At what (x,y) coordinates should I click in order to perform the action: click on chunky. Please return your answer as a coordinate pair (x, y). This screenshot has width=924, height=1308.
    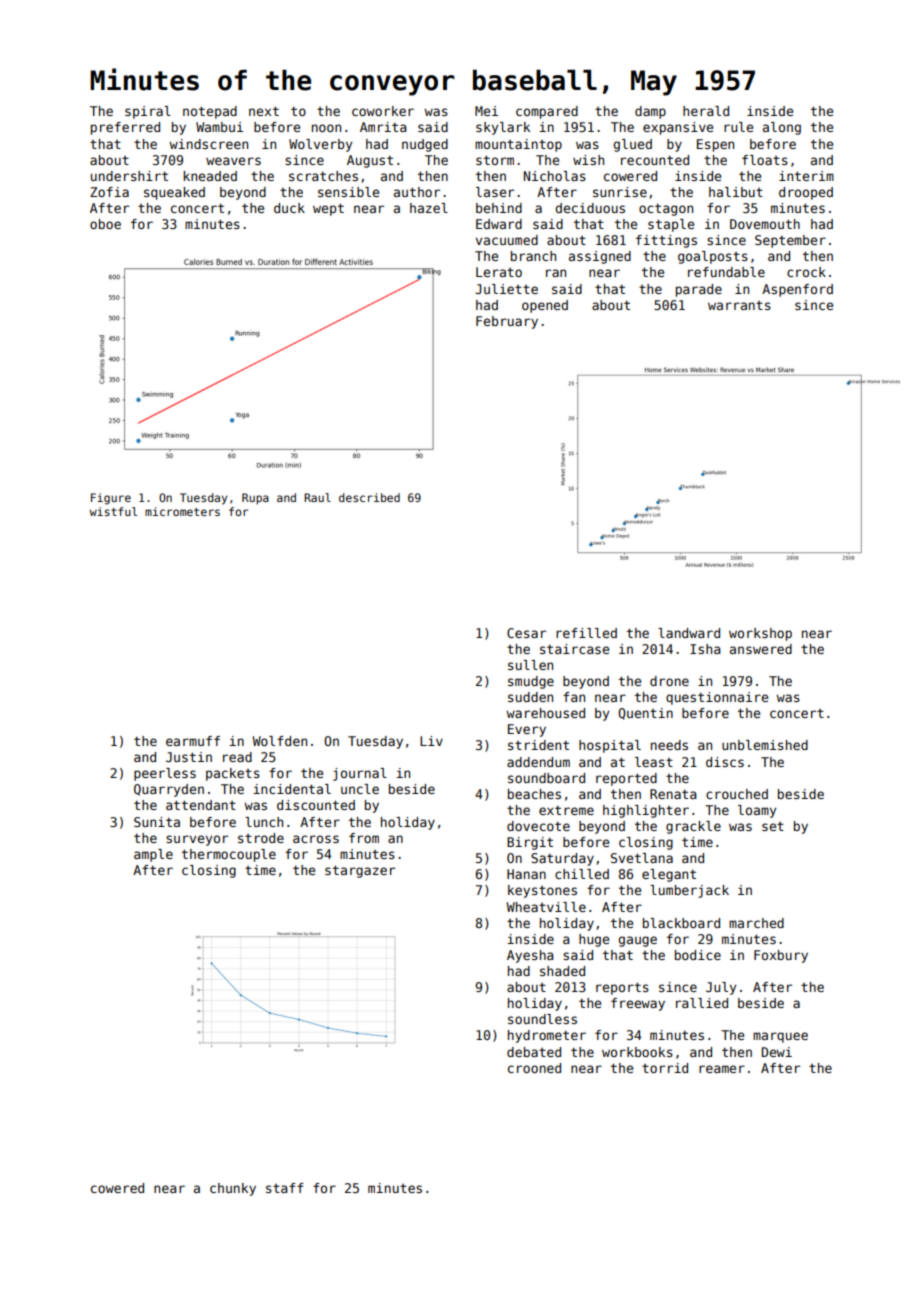
    Looking at the image, I should click on (233, 1189).
